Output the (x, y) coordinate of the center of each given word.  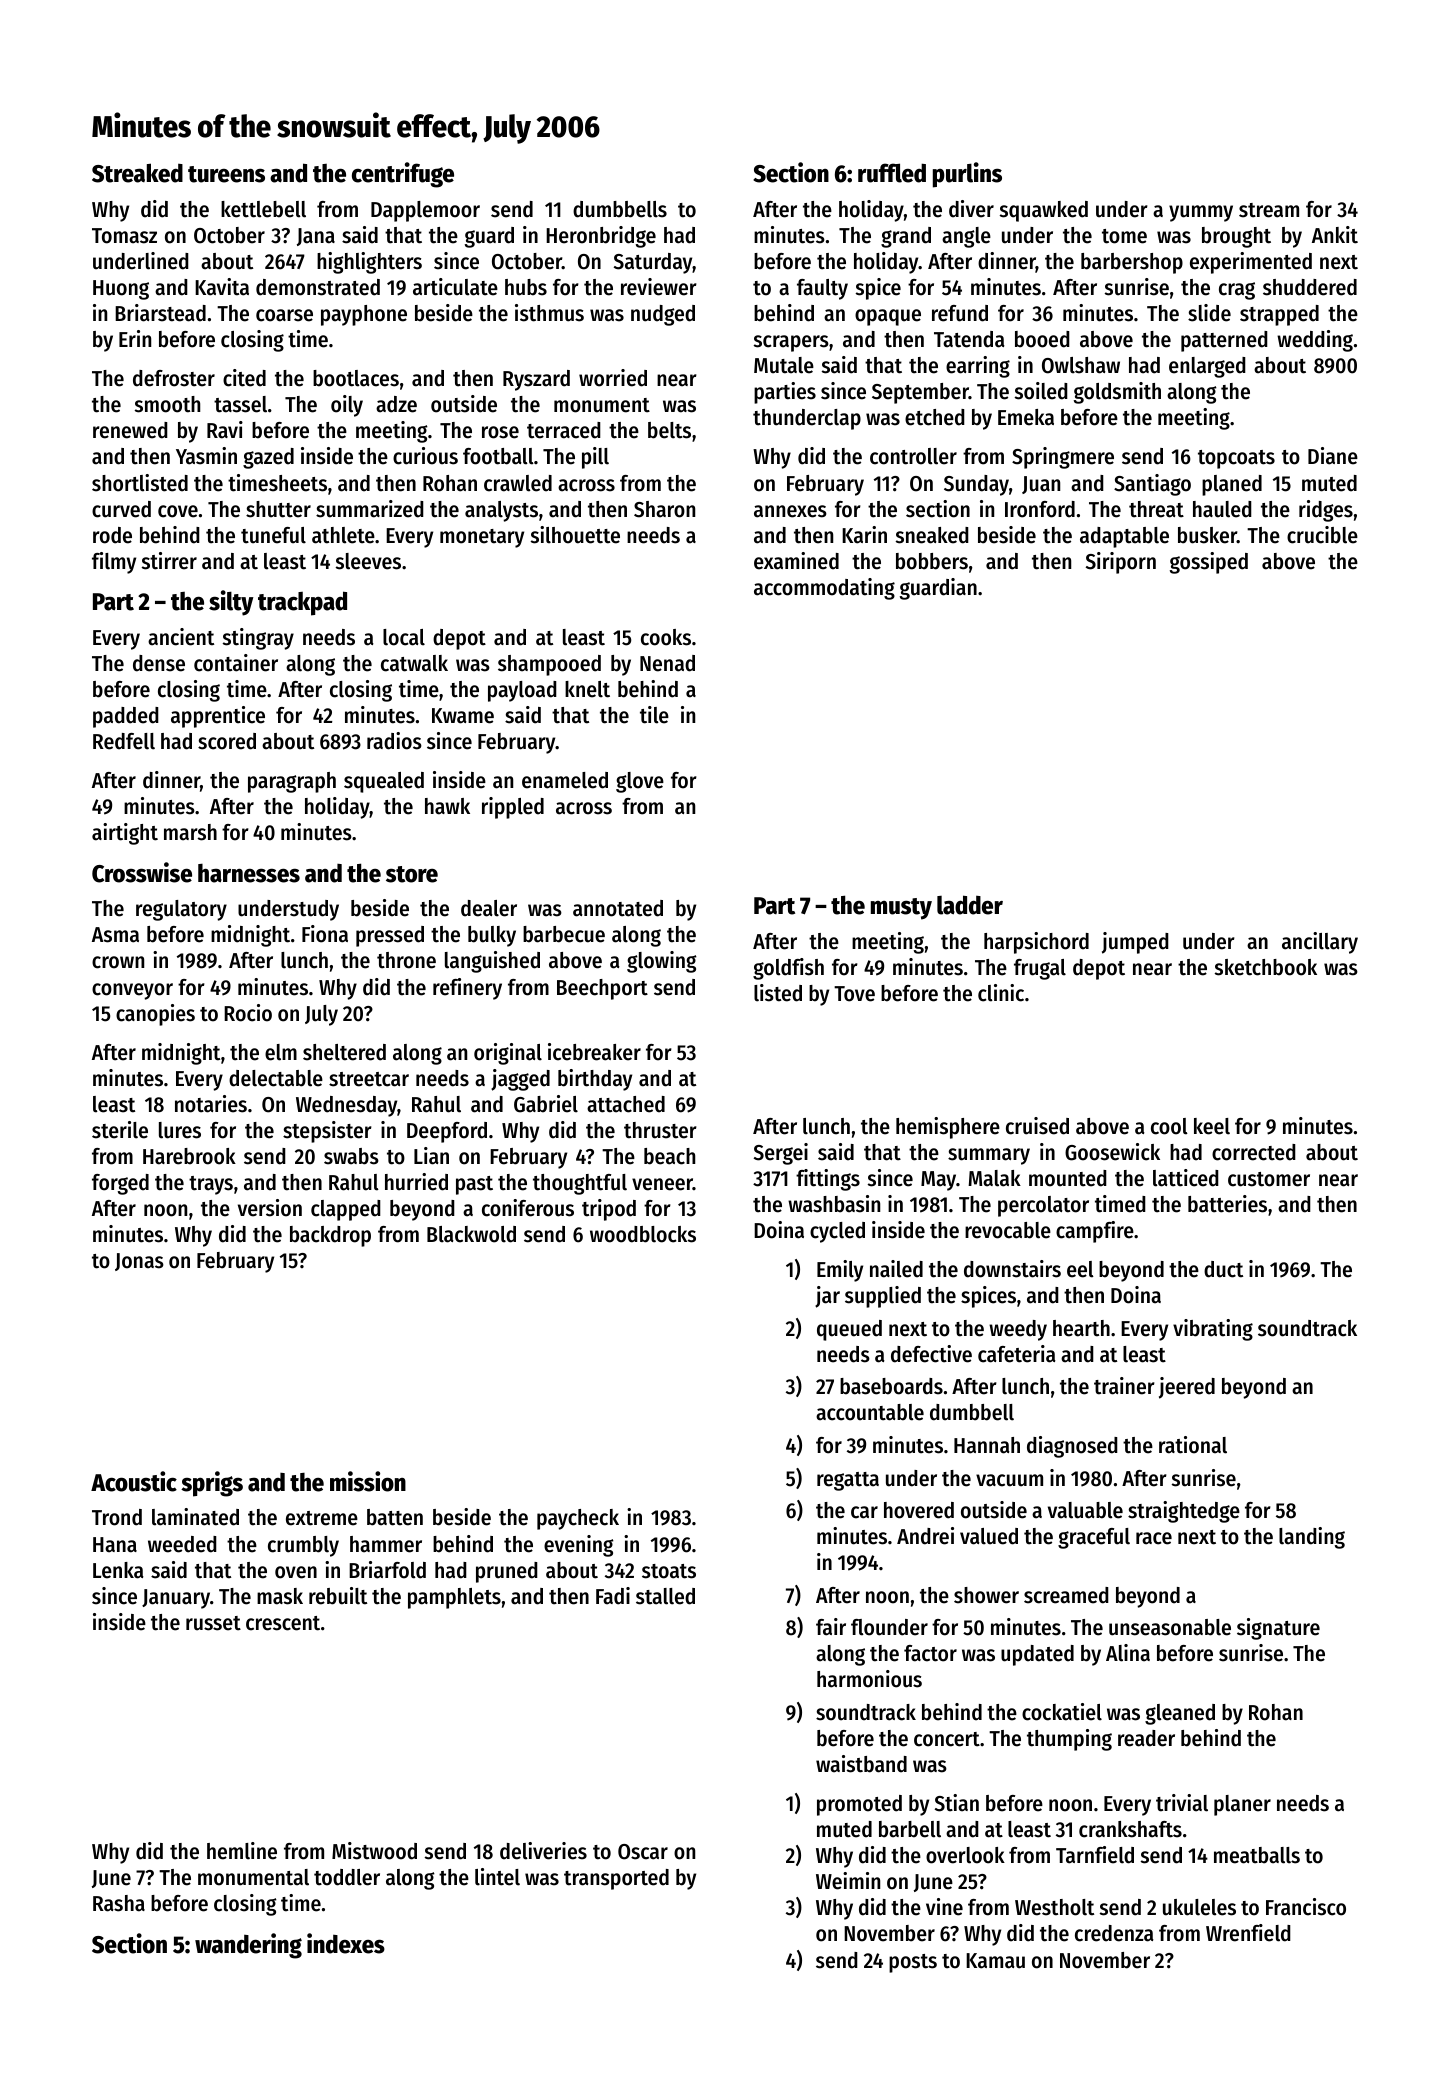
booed (1042, 339)
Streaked (137, 173)
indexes (346, 1943)
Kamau (995, 1961)
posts (913, 1963)
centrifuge (403, 175)
